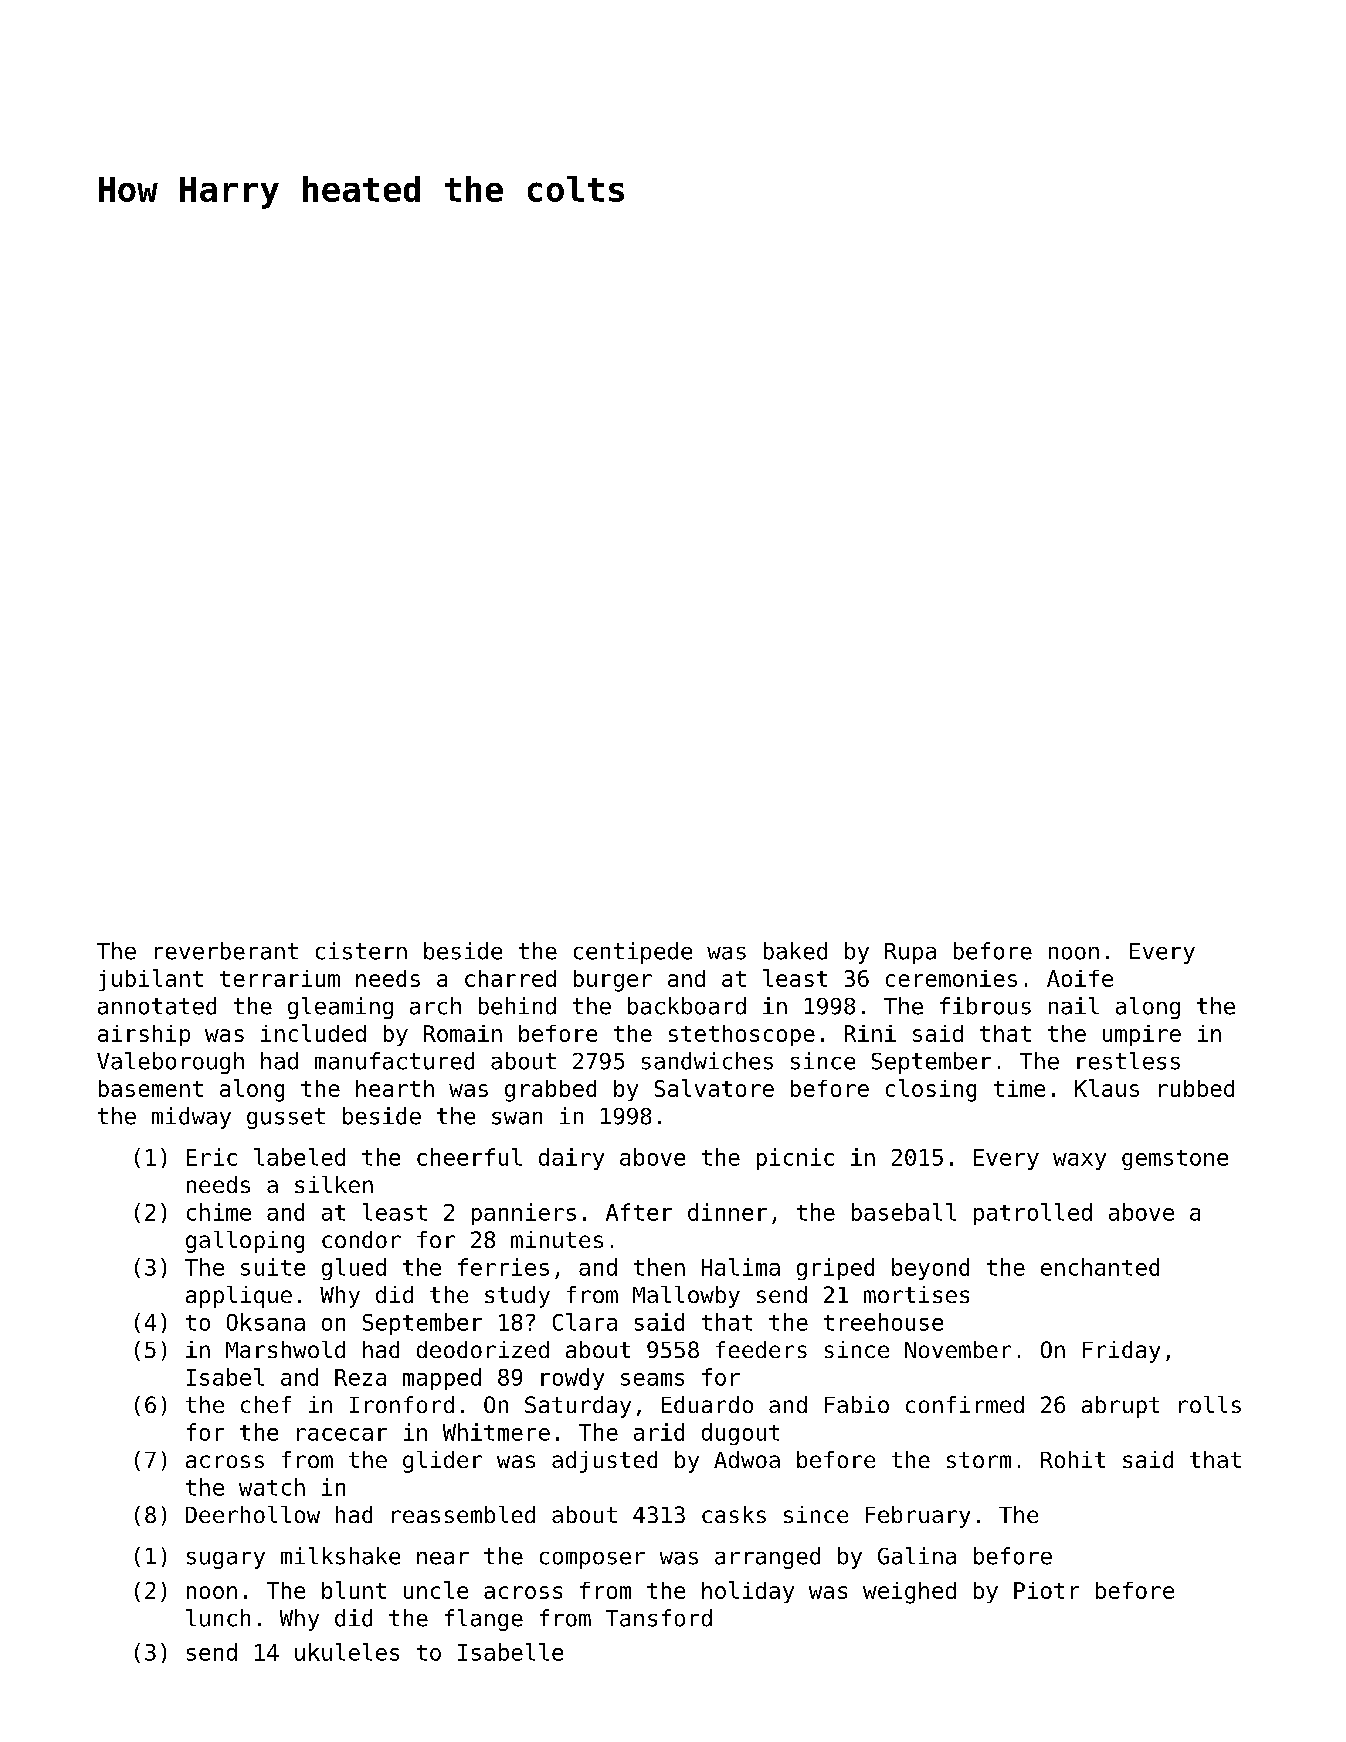 The width and height of the screenshot is (1346, 1742). Describe the element at coordinates (1033, 1214) in the screenshot. I see `patrolled` at that location.
